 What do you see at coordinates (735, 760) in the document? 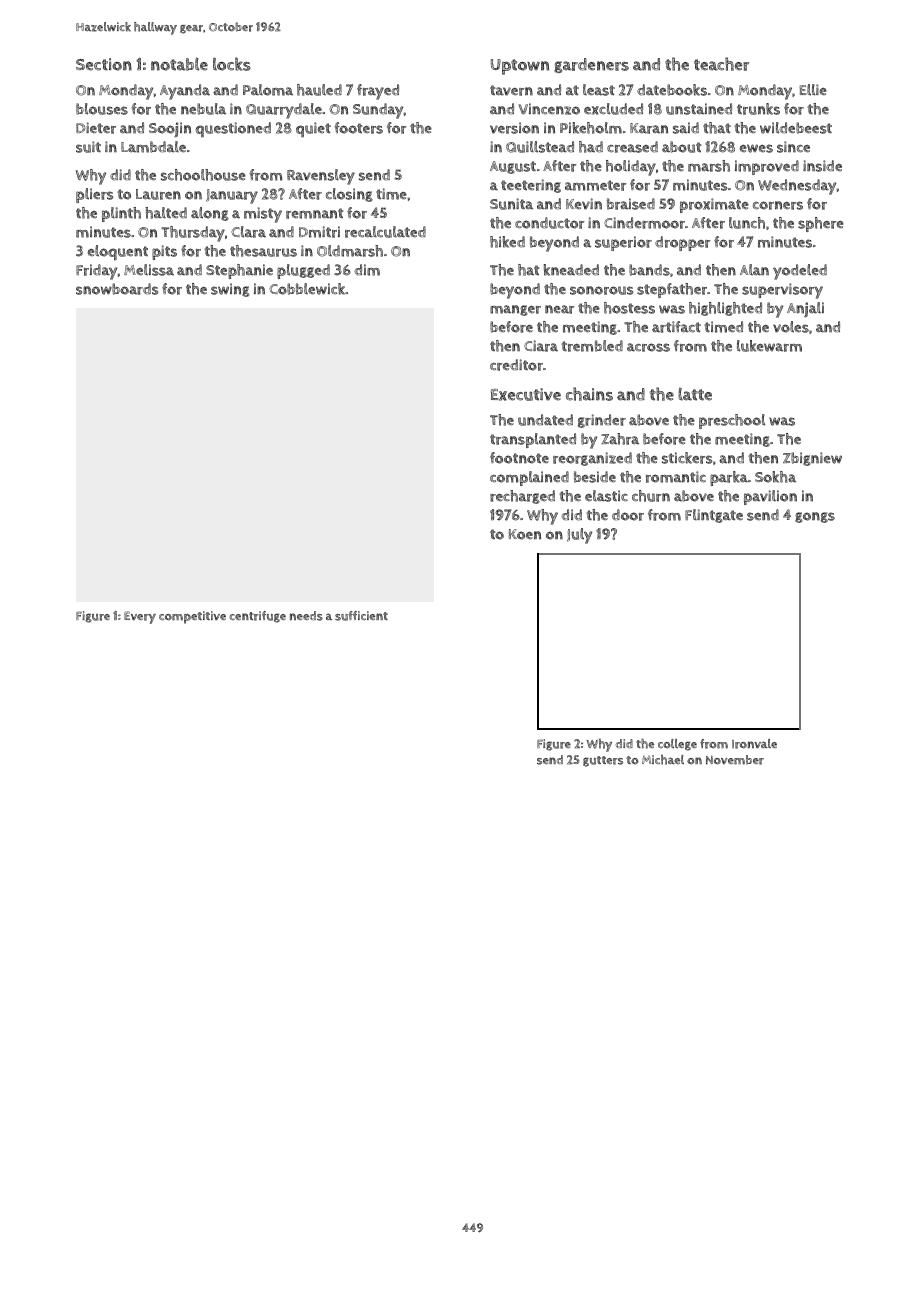
I see `November` at bounding box center [735, 760].
